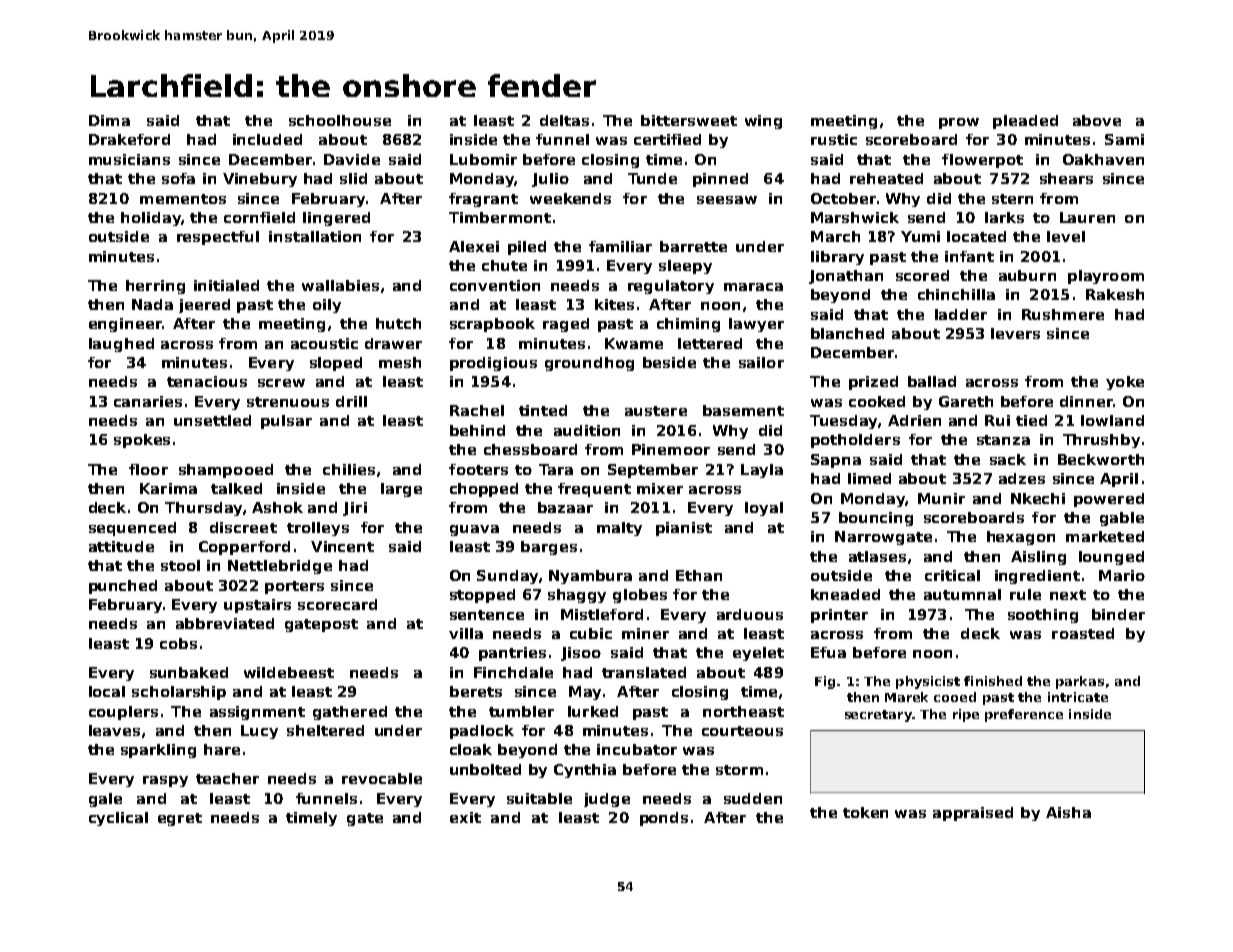 This document has width=1233, height=952. What do you see at coordinates (1109, 500) in the document?
I see `powered` at bounding box center [1109, 500].
